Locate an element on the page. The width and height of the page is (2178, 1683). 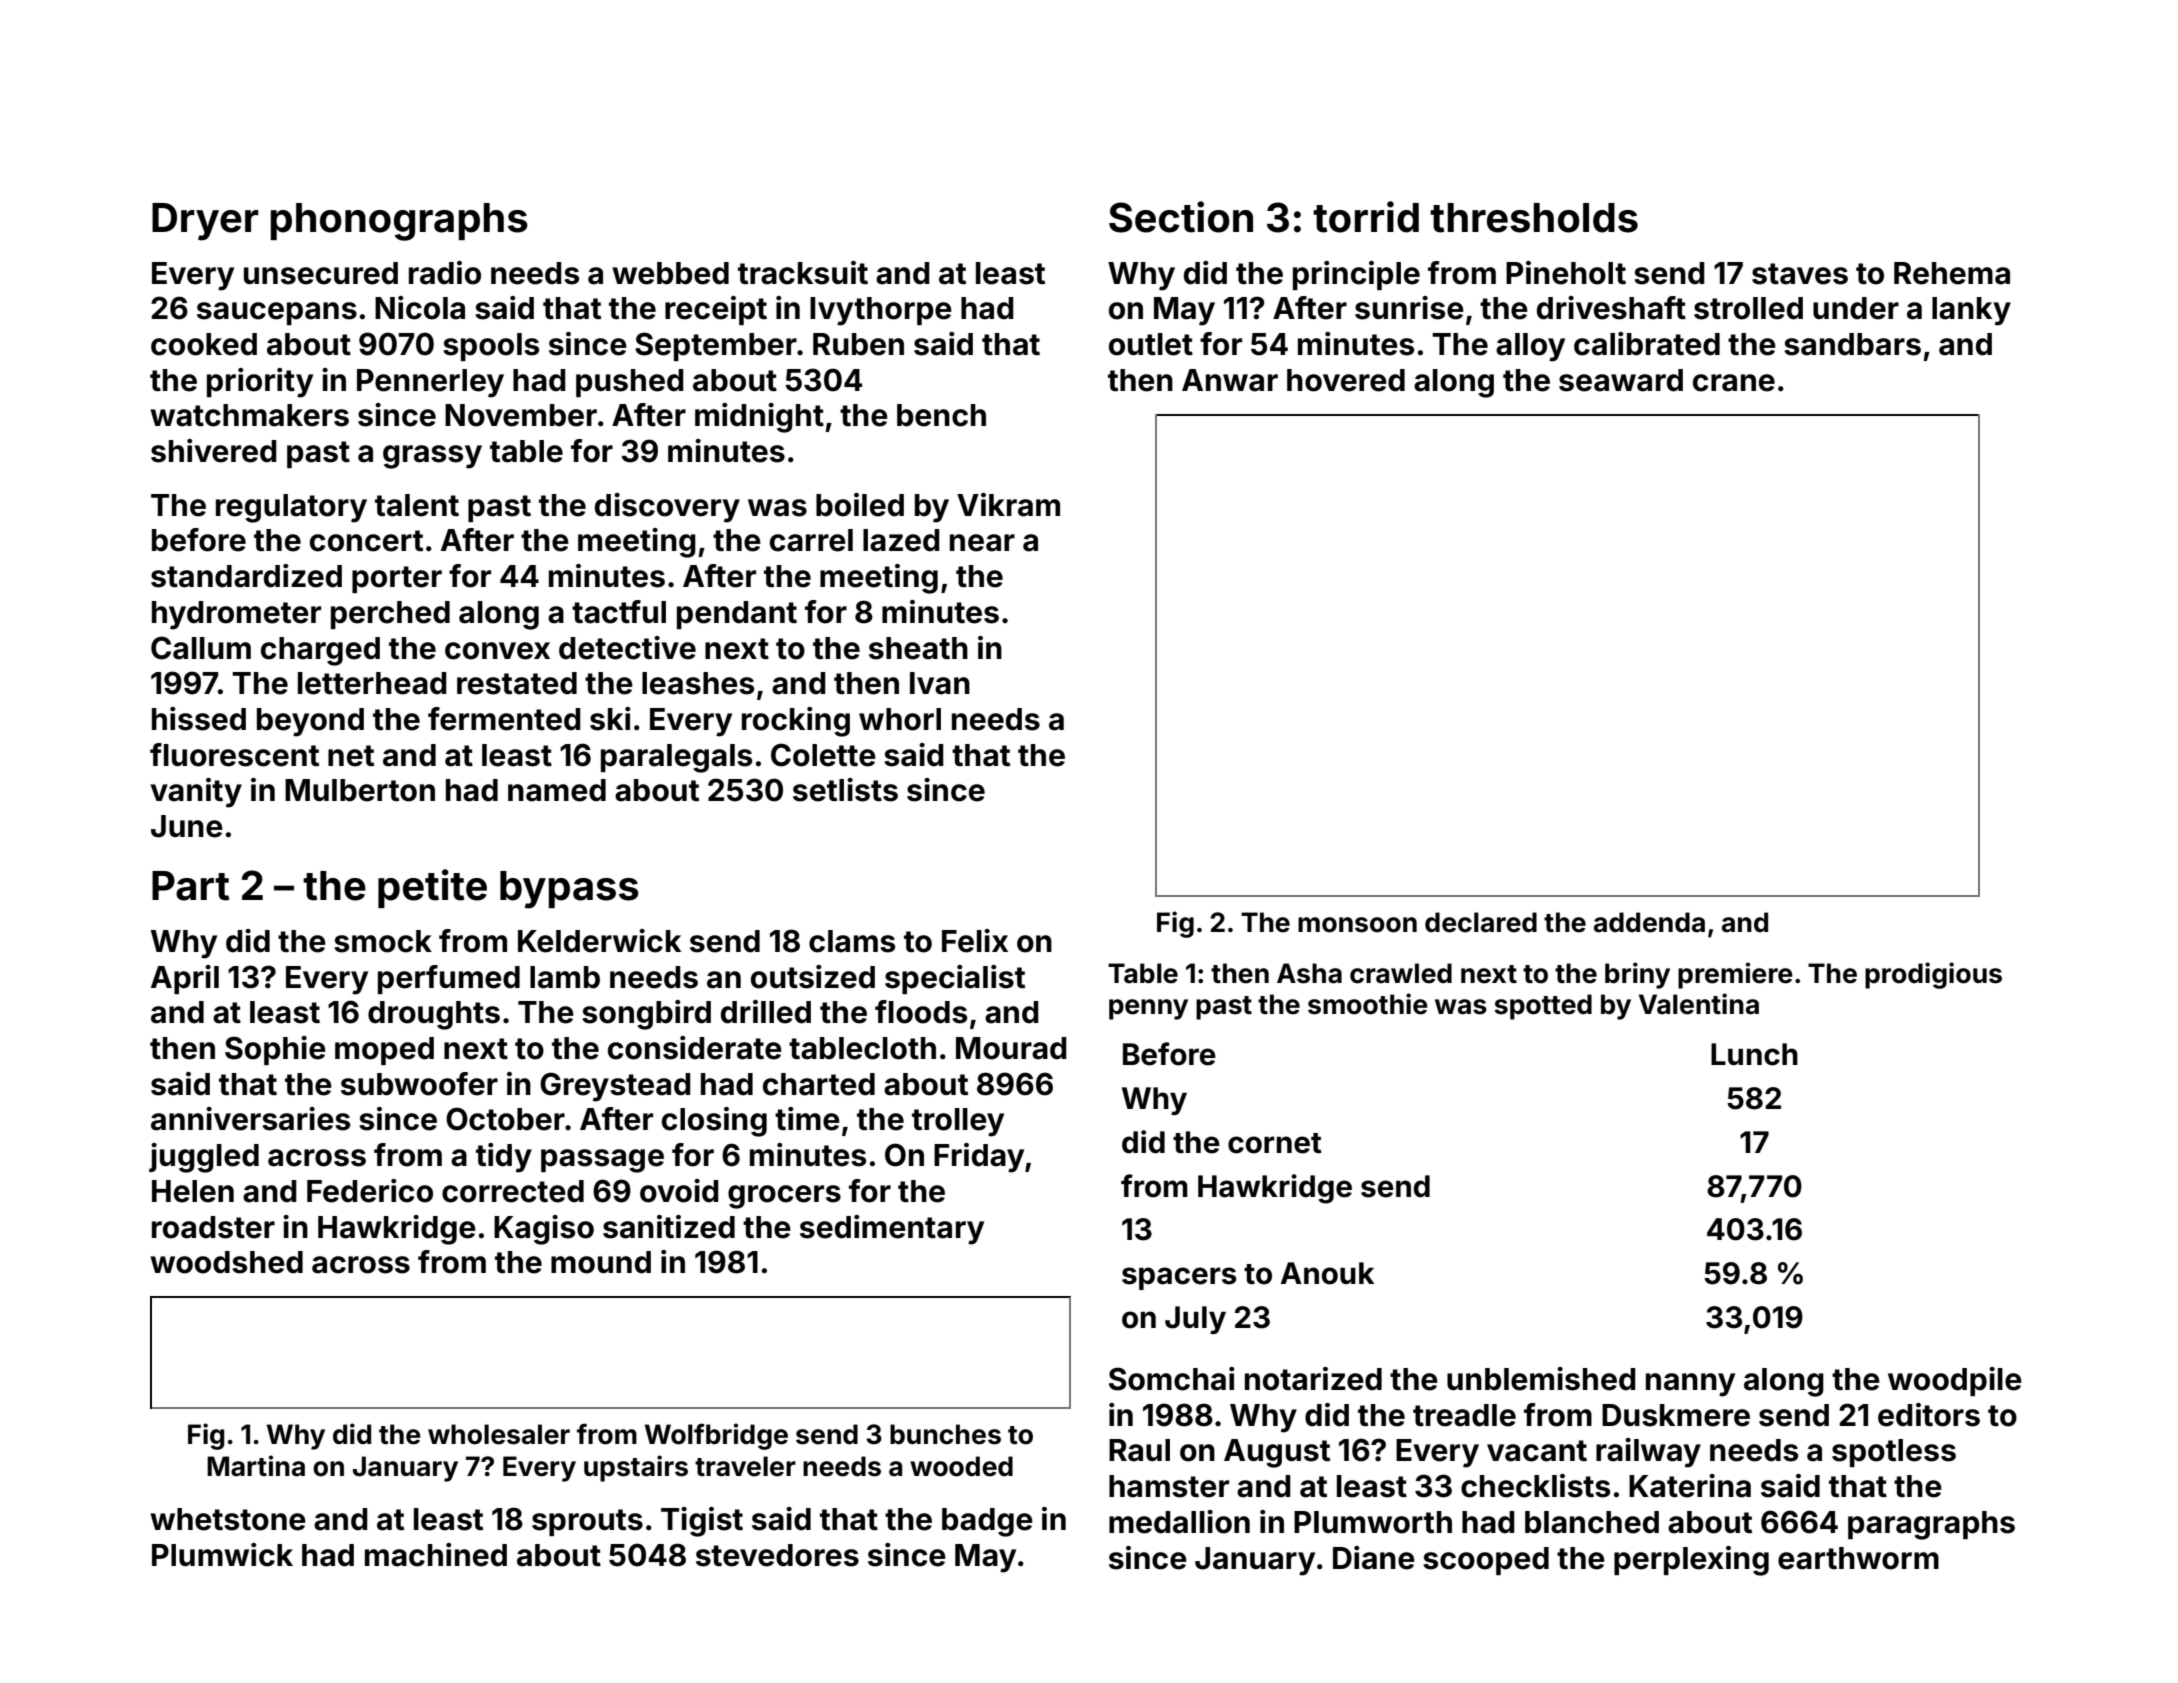
strolled is located at coordinates (1748, 308).
